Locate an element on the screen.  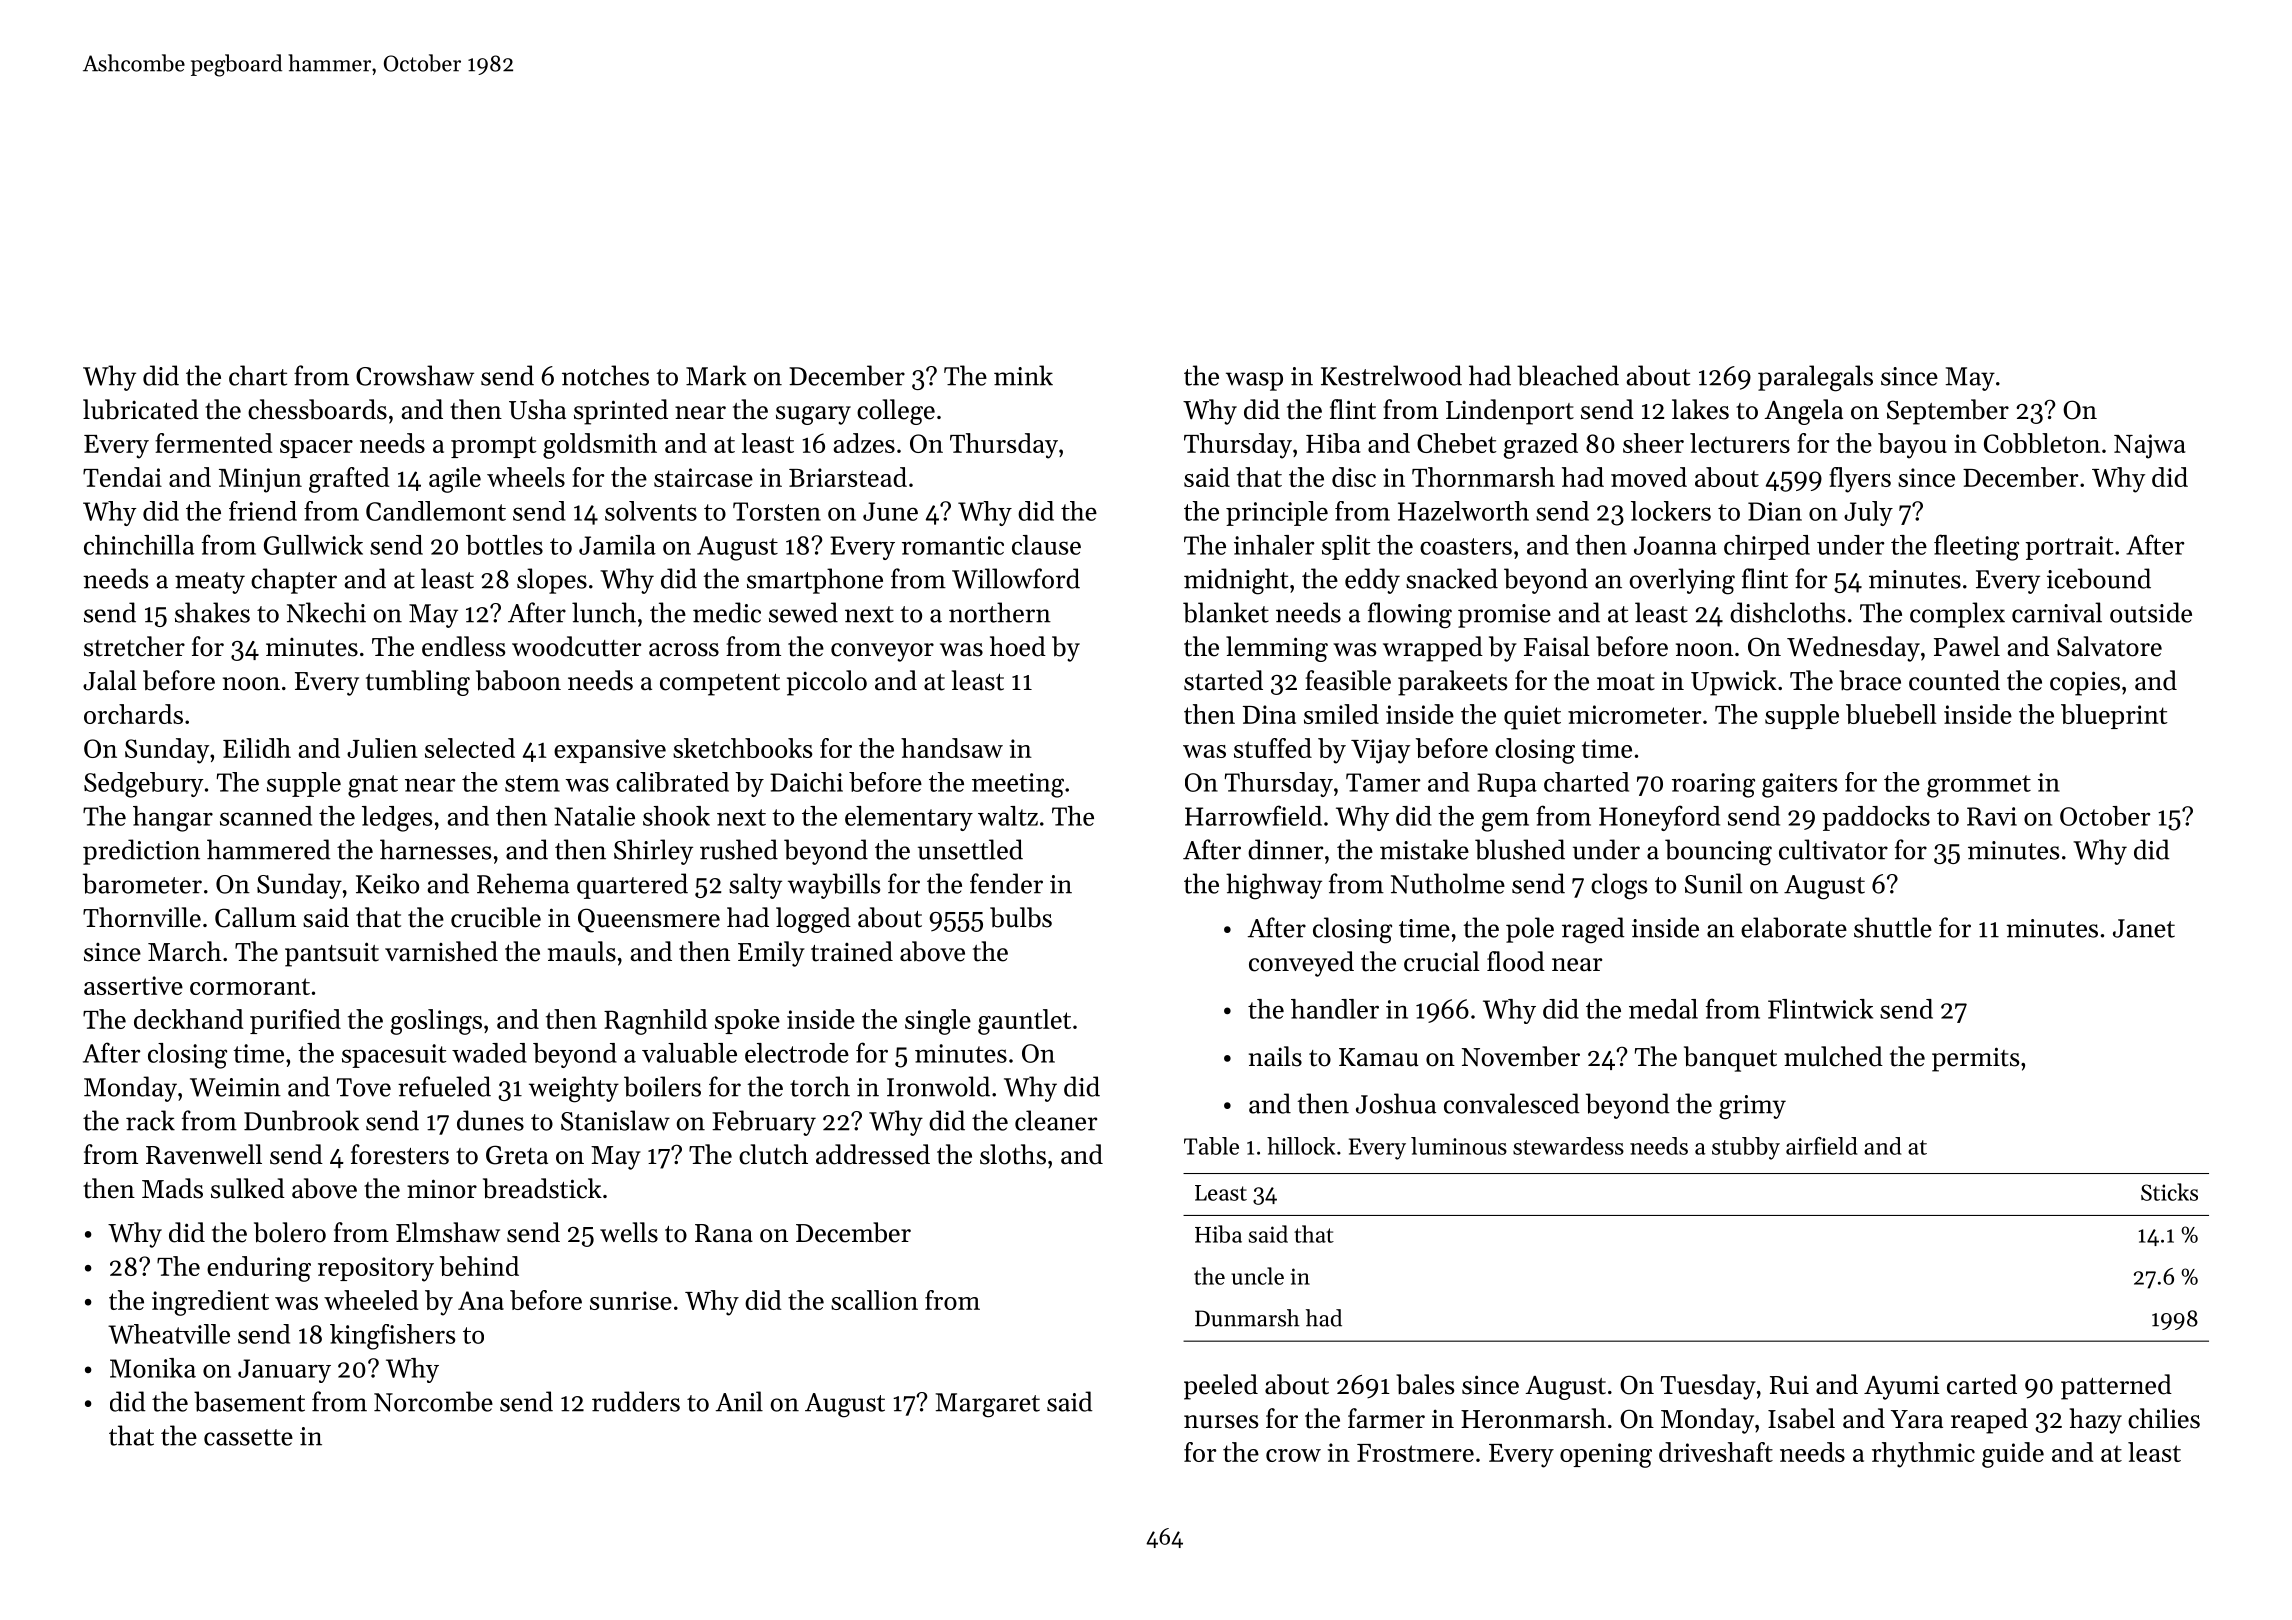
Tendai is located at coordinates (122, 477).
